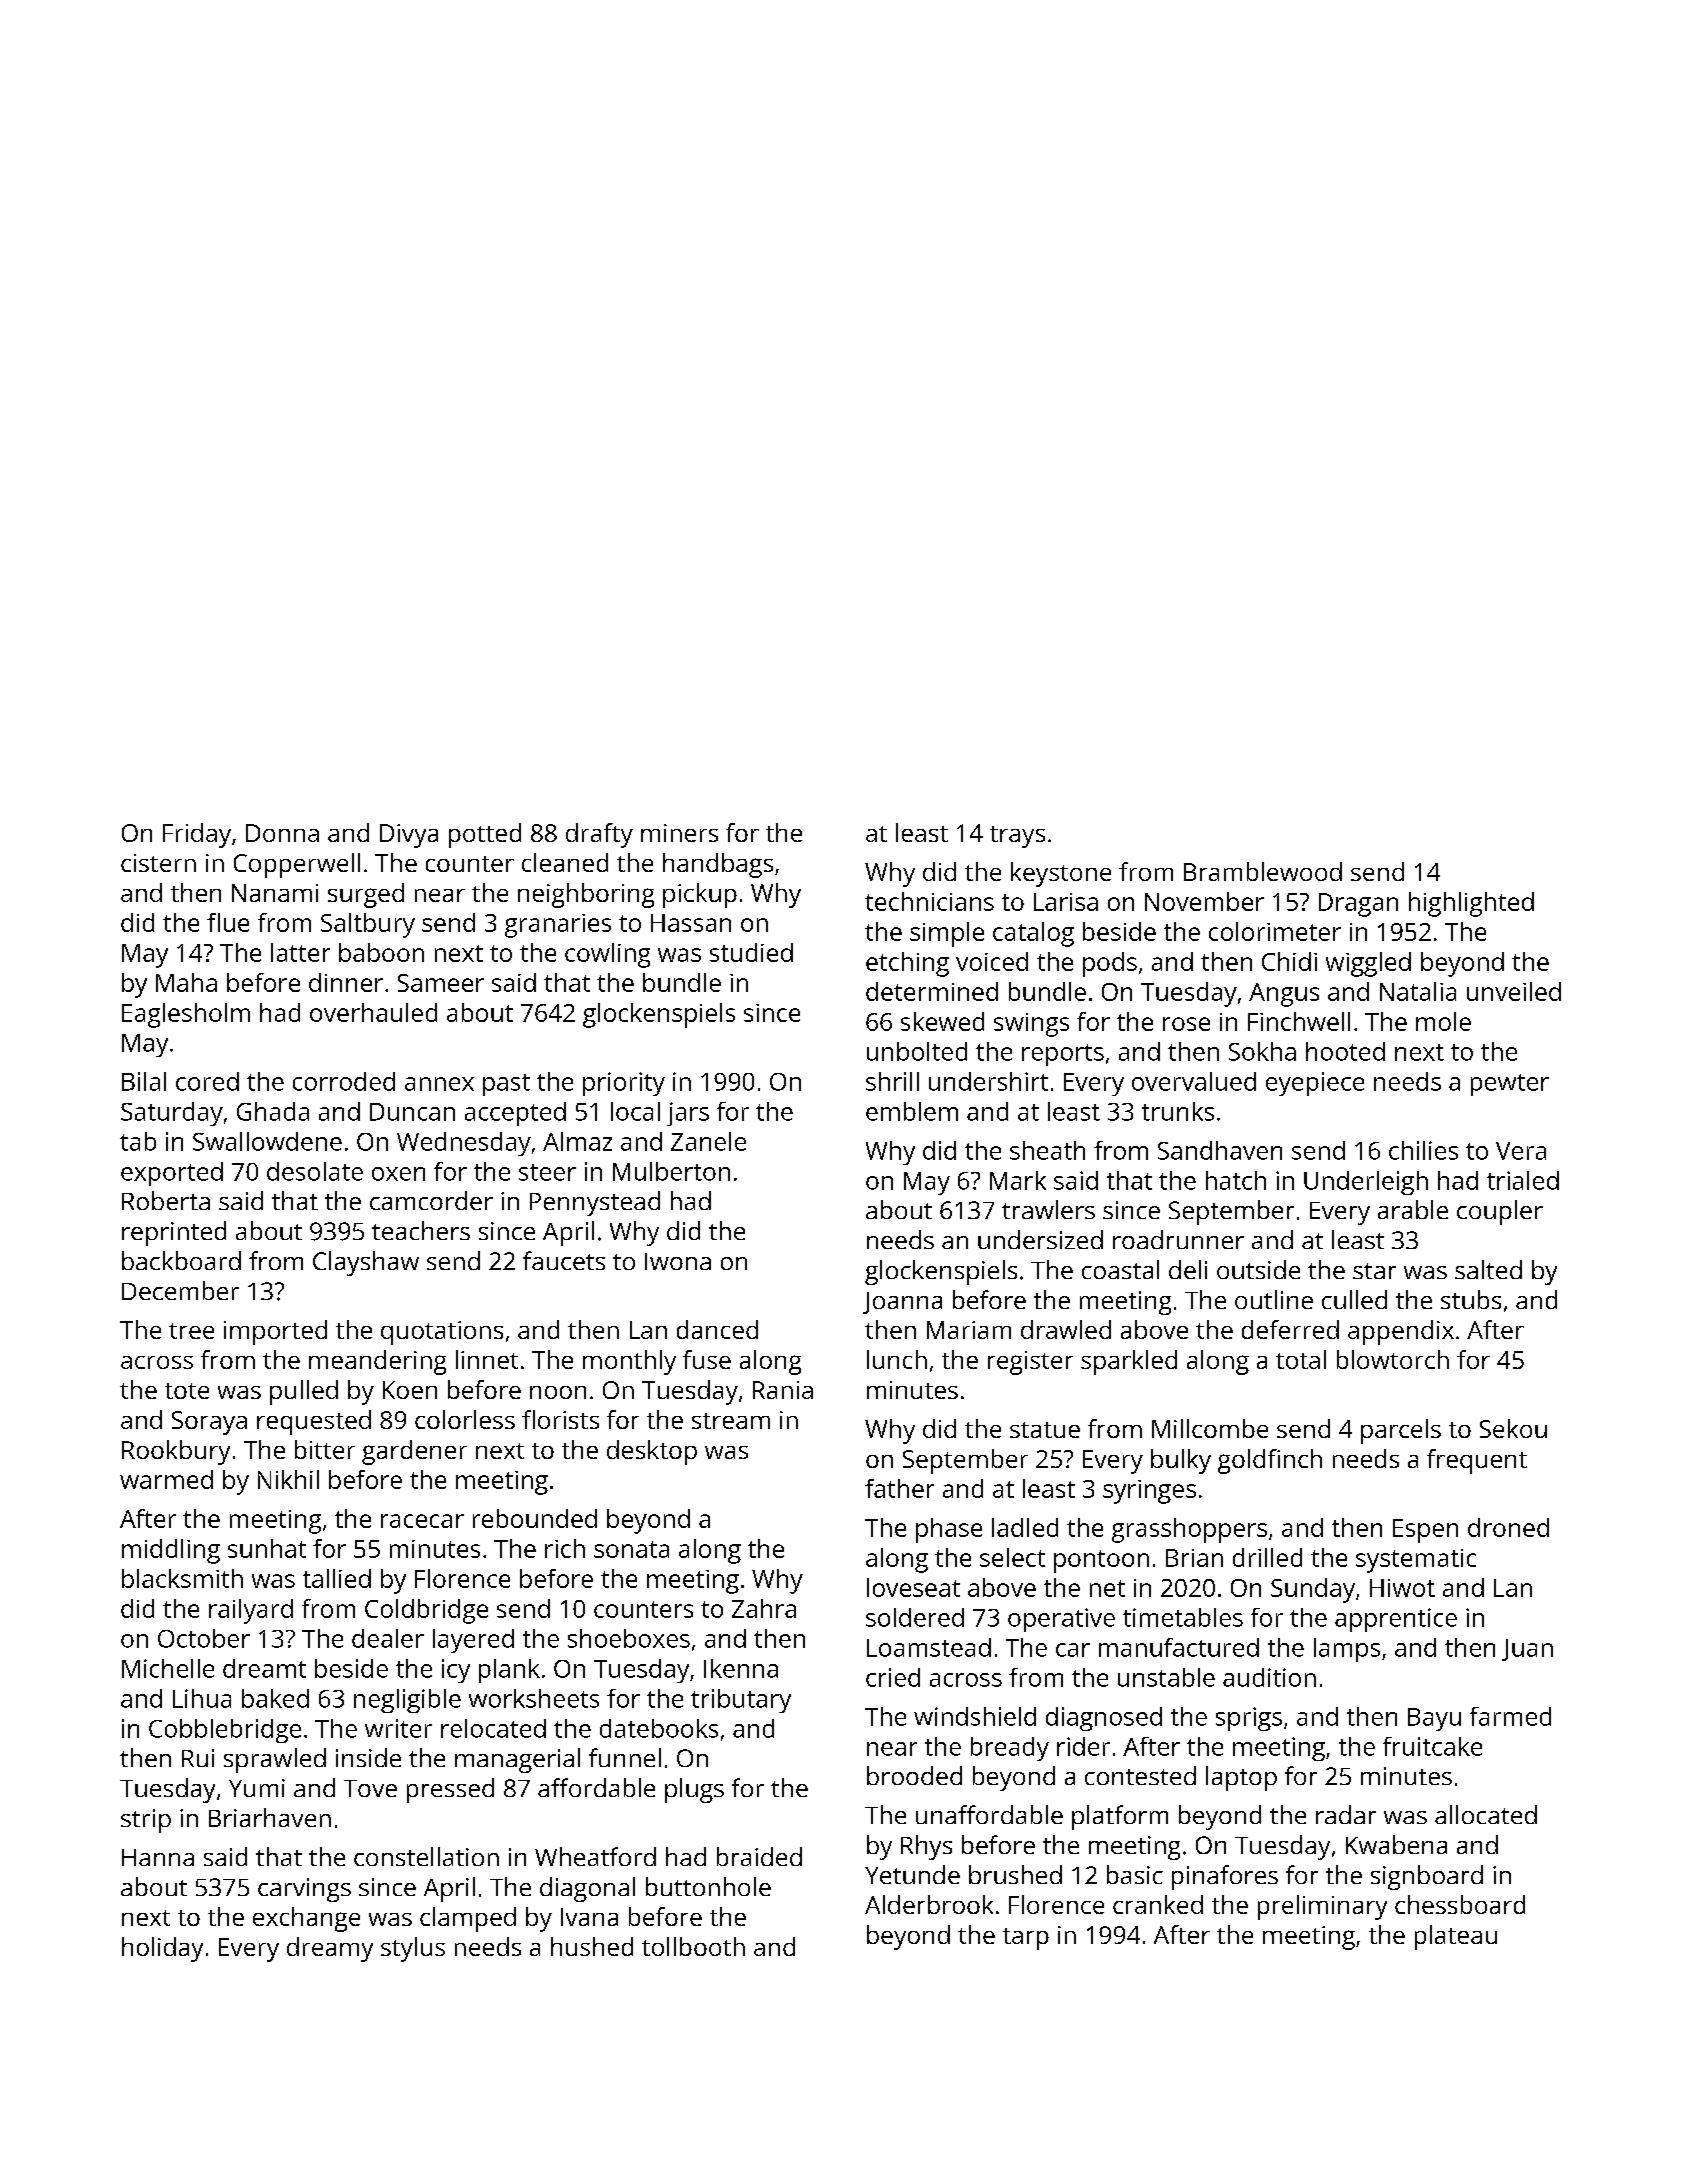 The width and height of the image is (1683, 2178). What do you see at coordinates (912, 1111) in the image?
I see `emblem` at bounding box center [912, 1111].
